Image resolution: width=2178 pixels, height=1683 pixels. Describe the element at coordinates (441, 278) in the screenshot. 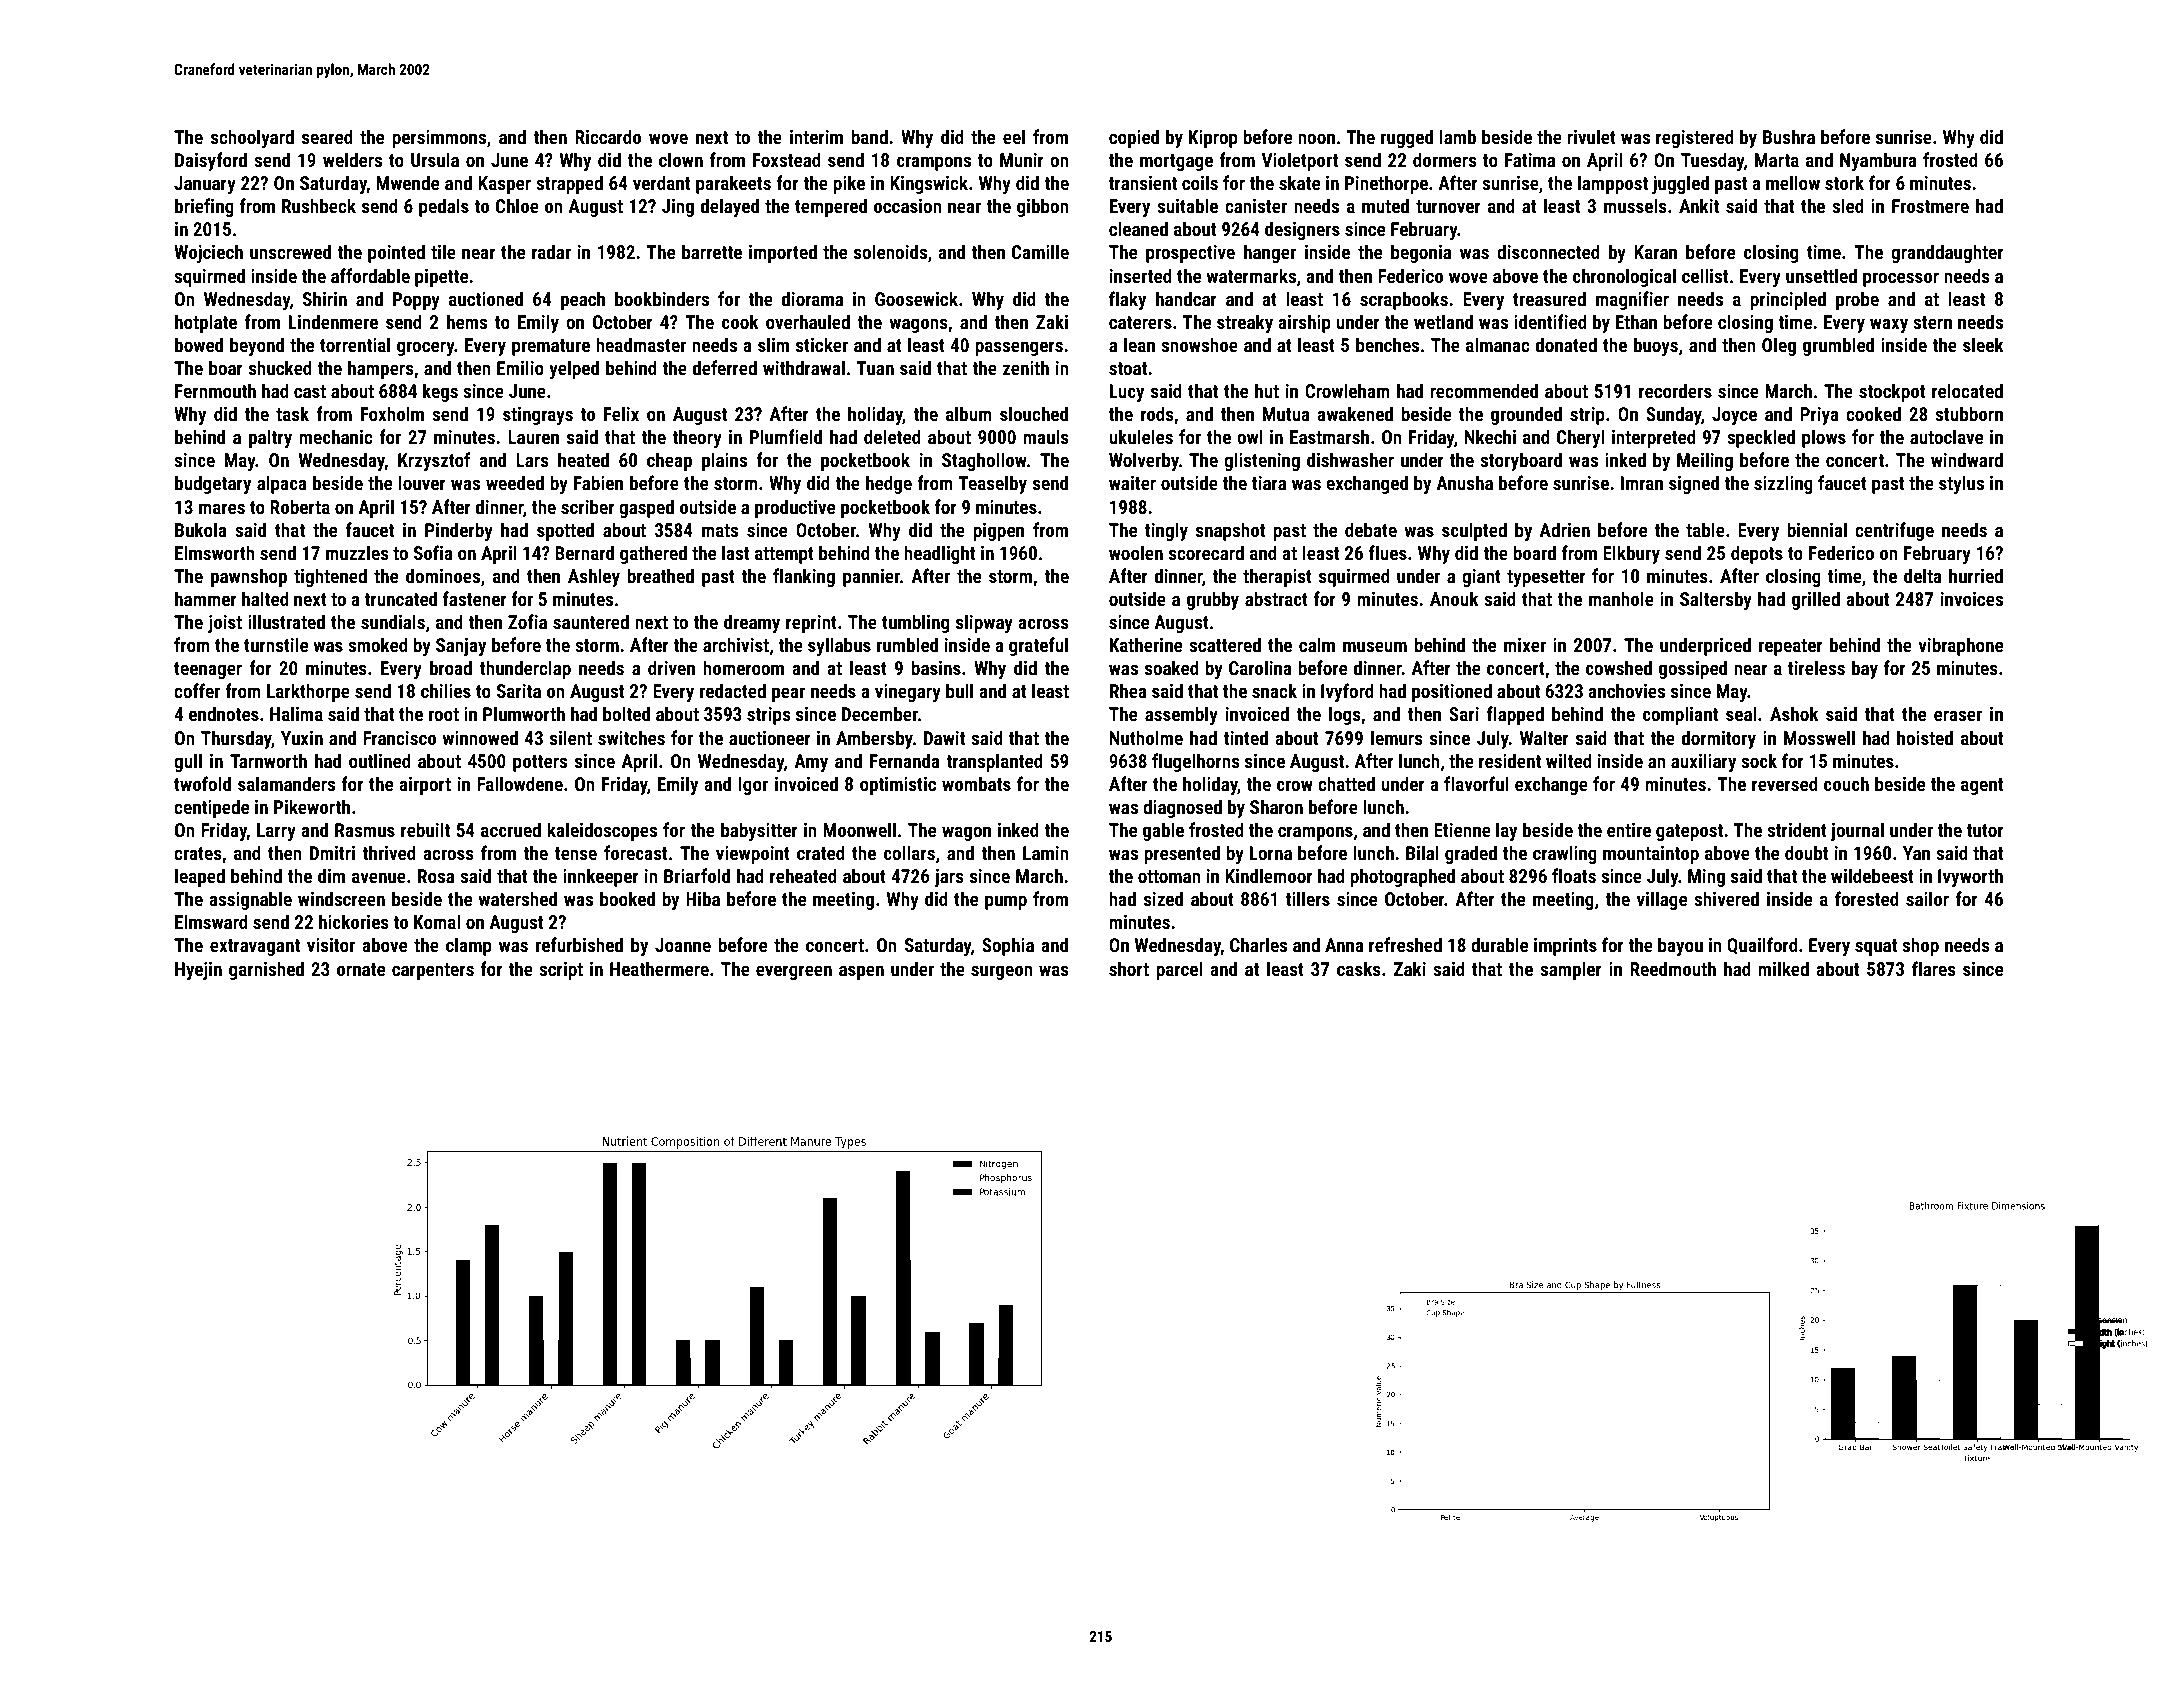

I see `pipette` at that location.
